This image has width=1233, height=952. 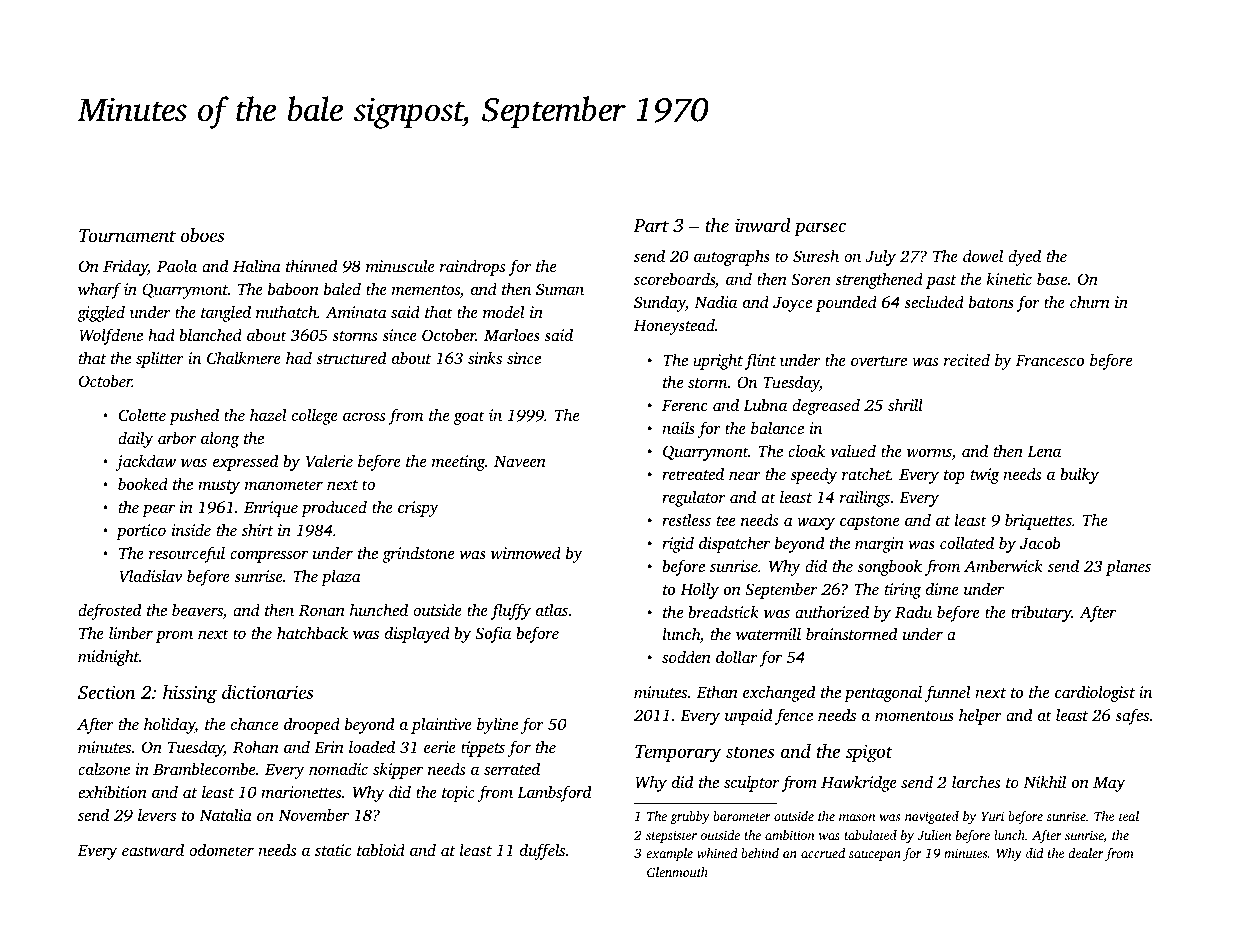 What do you see at coordinates (125, 268) in the image?
I see `Friday` at bounding box center [125, 268].
